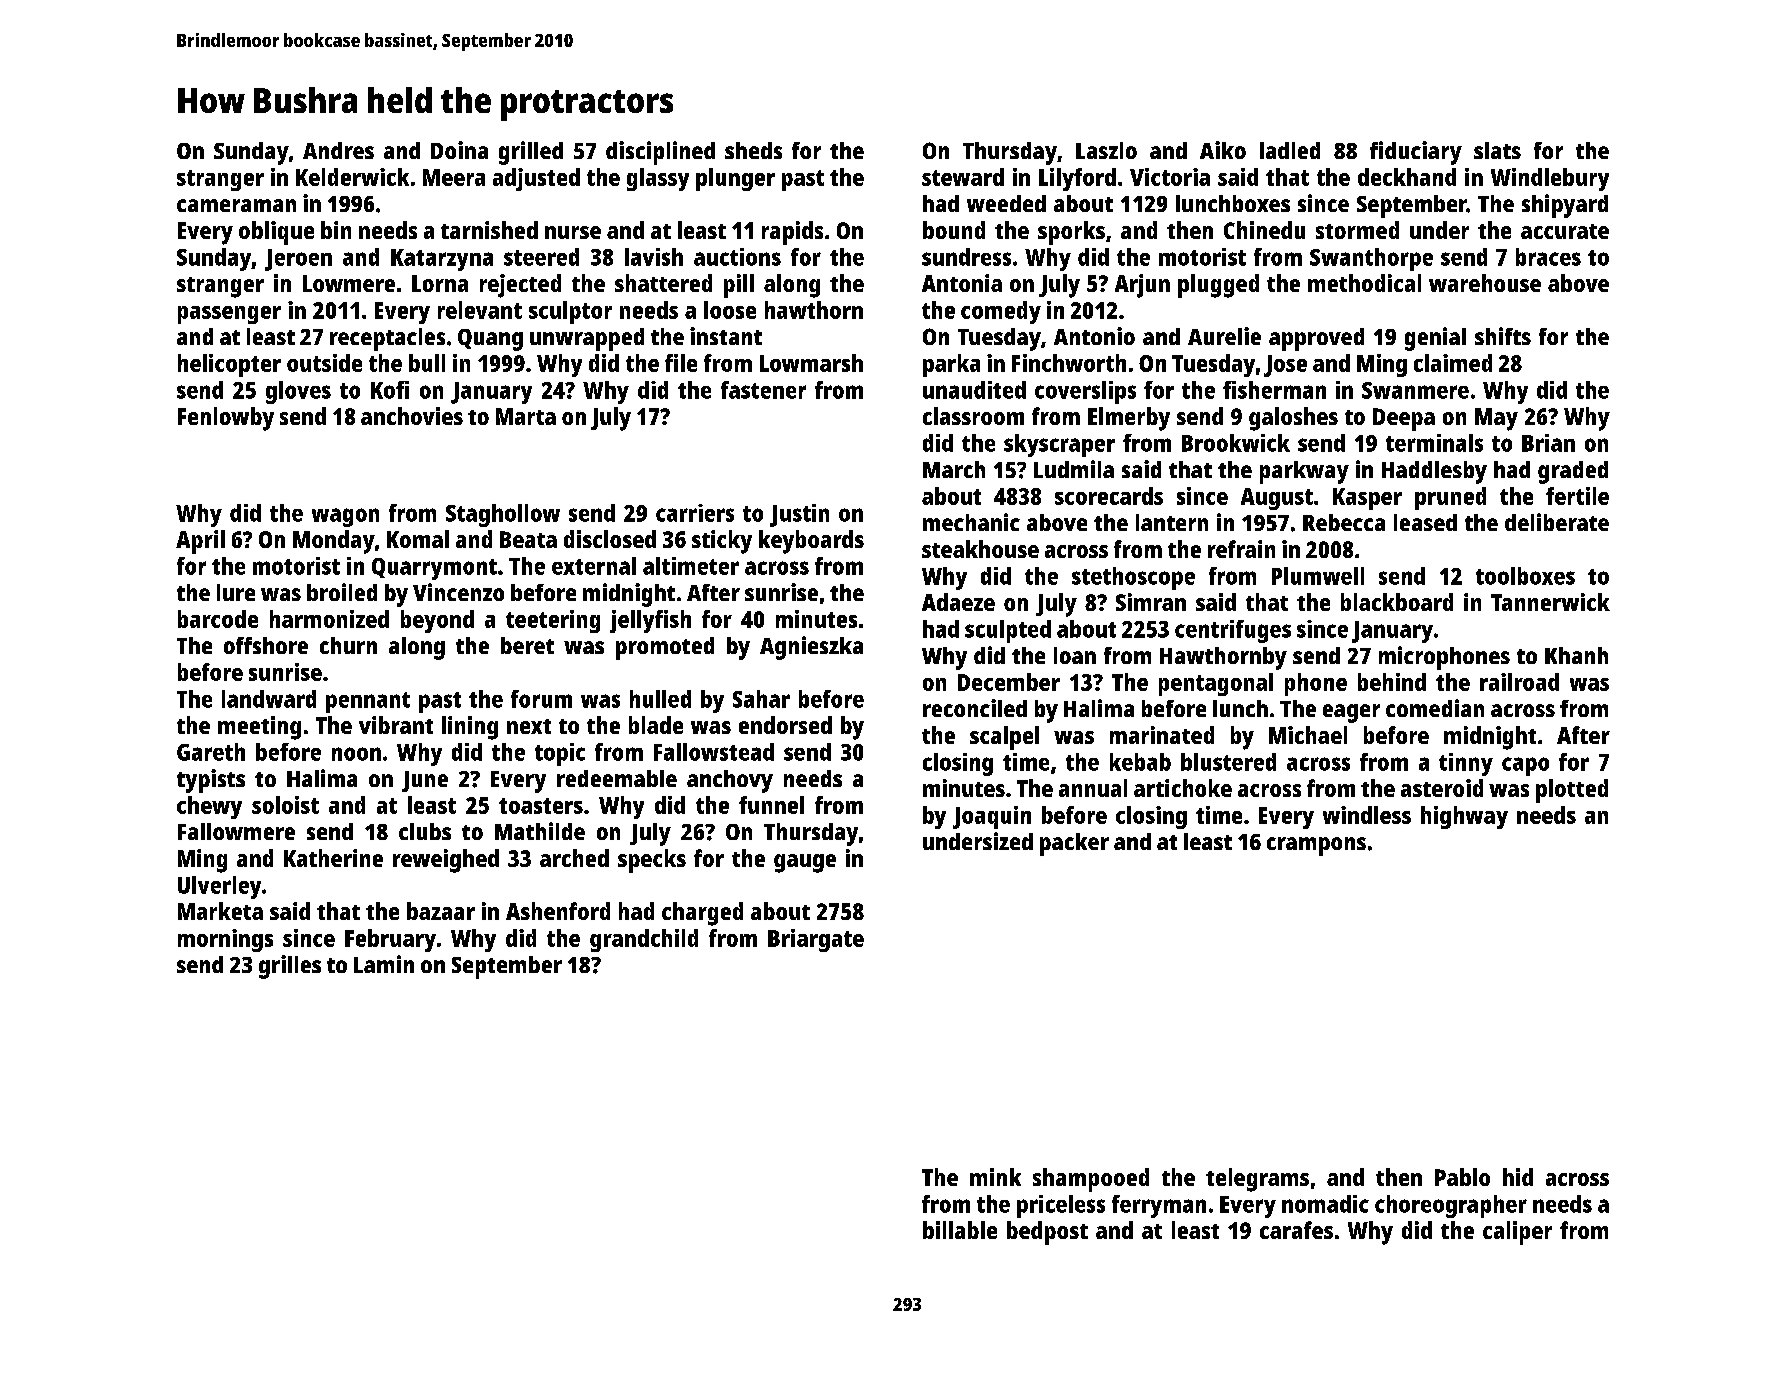 The width and height of the screenshot is (1786, 1380). I want to click on mink, so click(995, 1177).
